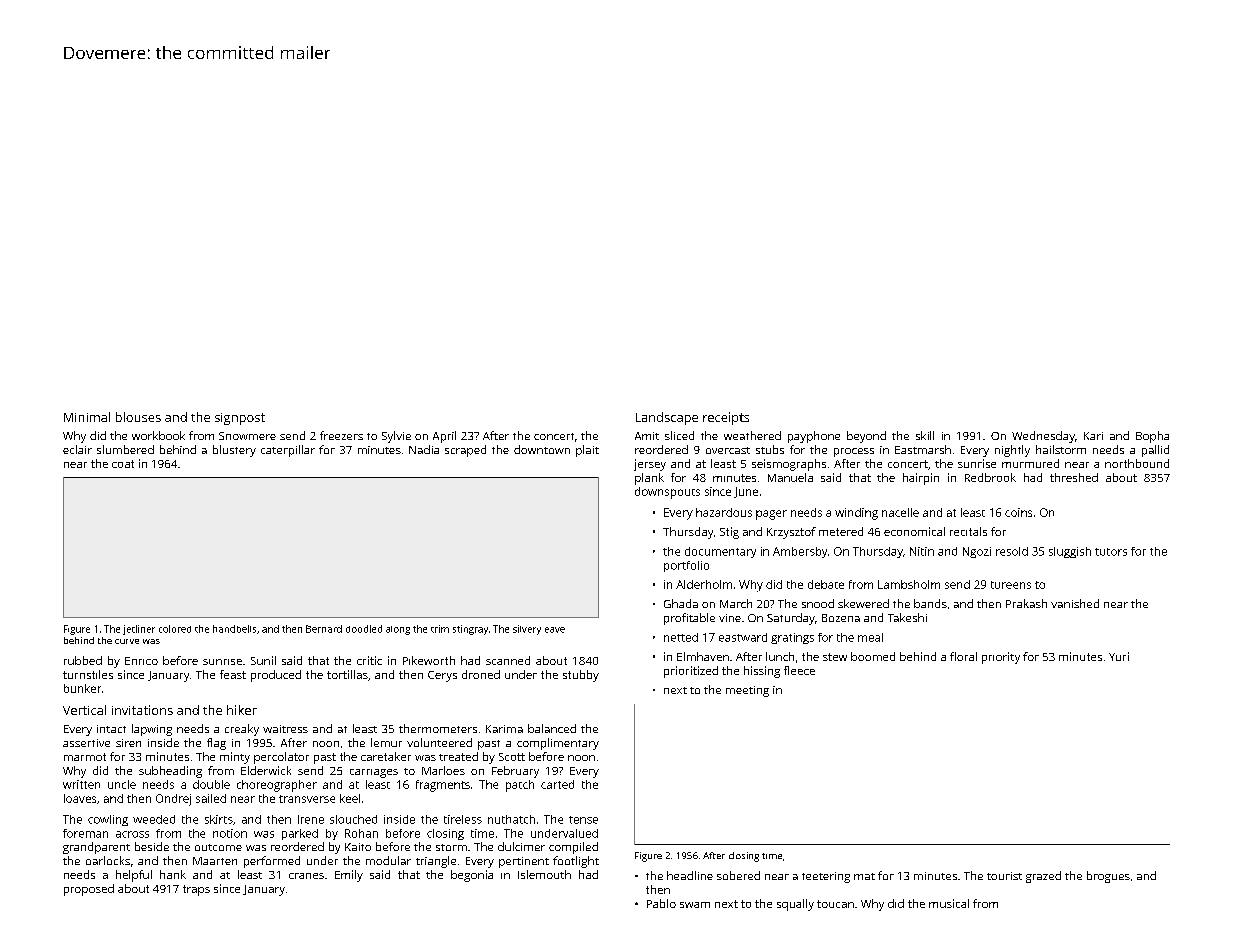 Image resolution: width=1233 pixels, height=952 pixels. I want to click on brogues, so click(1108, 877).
